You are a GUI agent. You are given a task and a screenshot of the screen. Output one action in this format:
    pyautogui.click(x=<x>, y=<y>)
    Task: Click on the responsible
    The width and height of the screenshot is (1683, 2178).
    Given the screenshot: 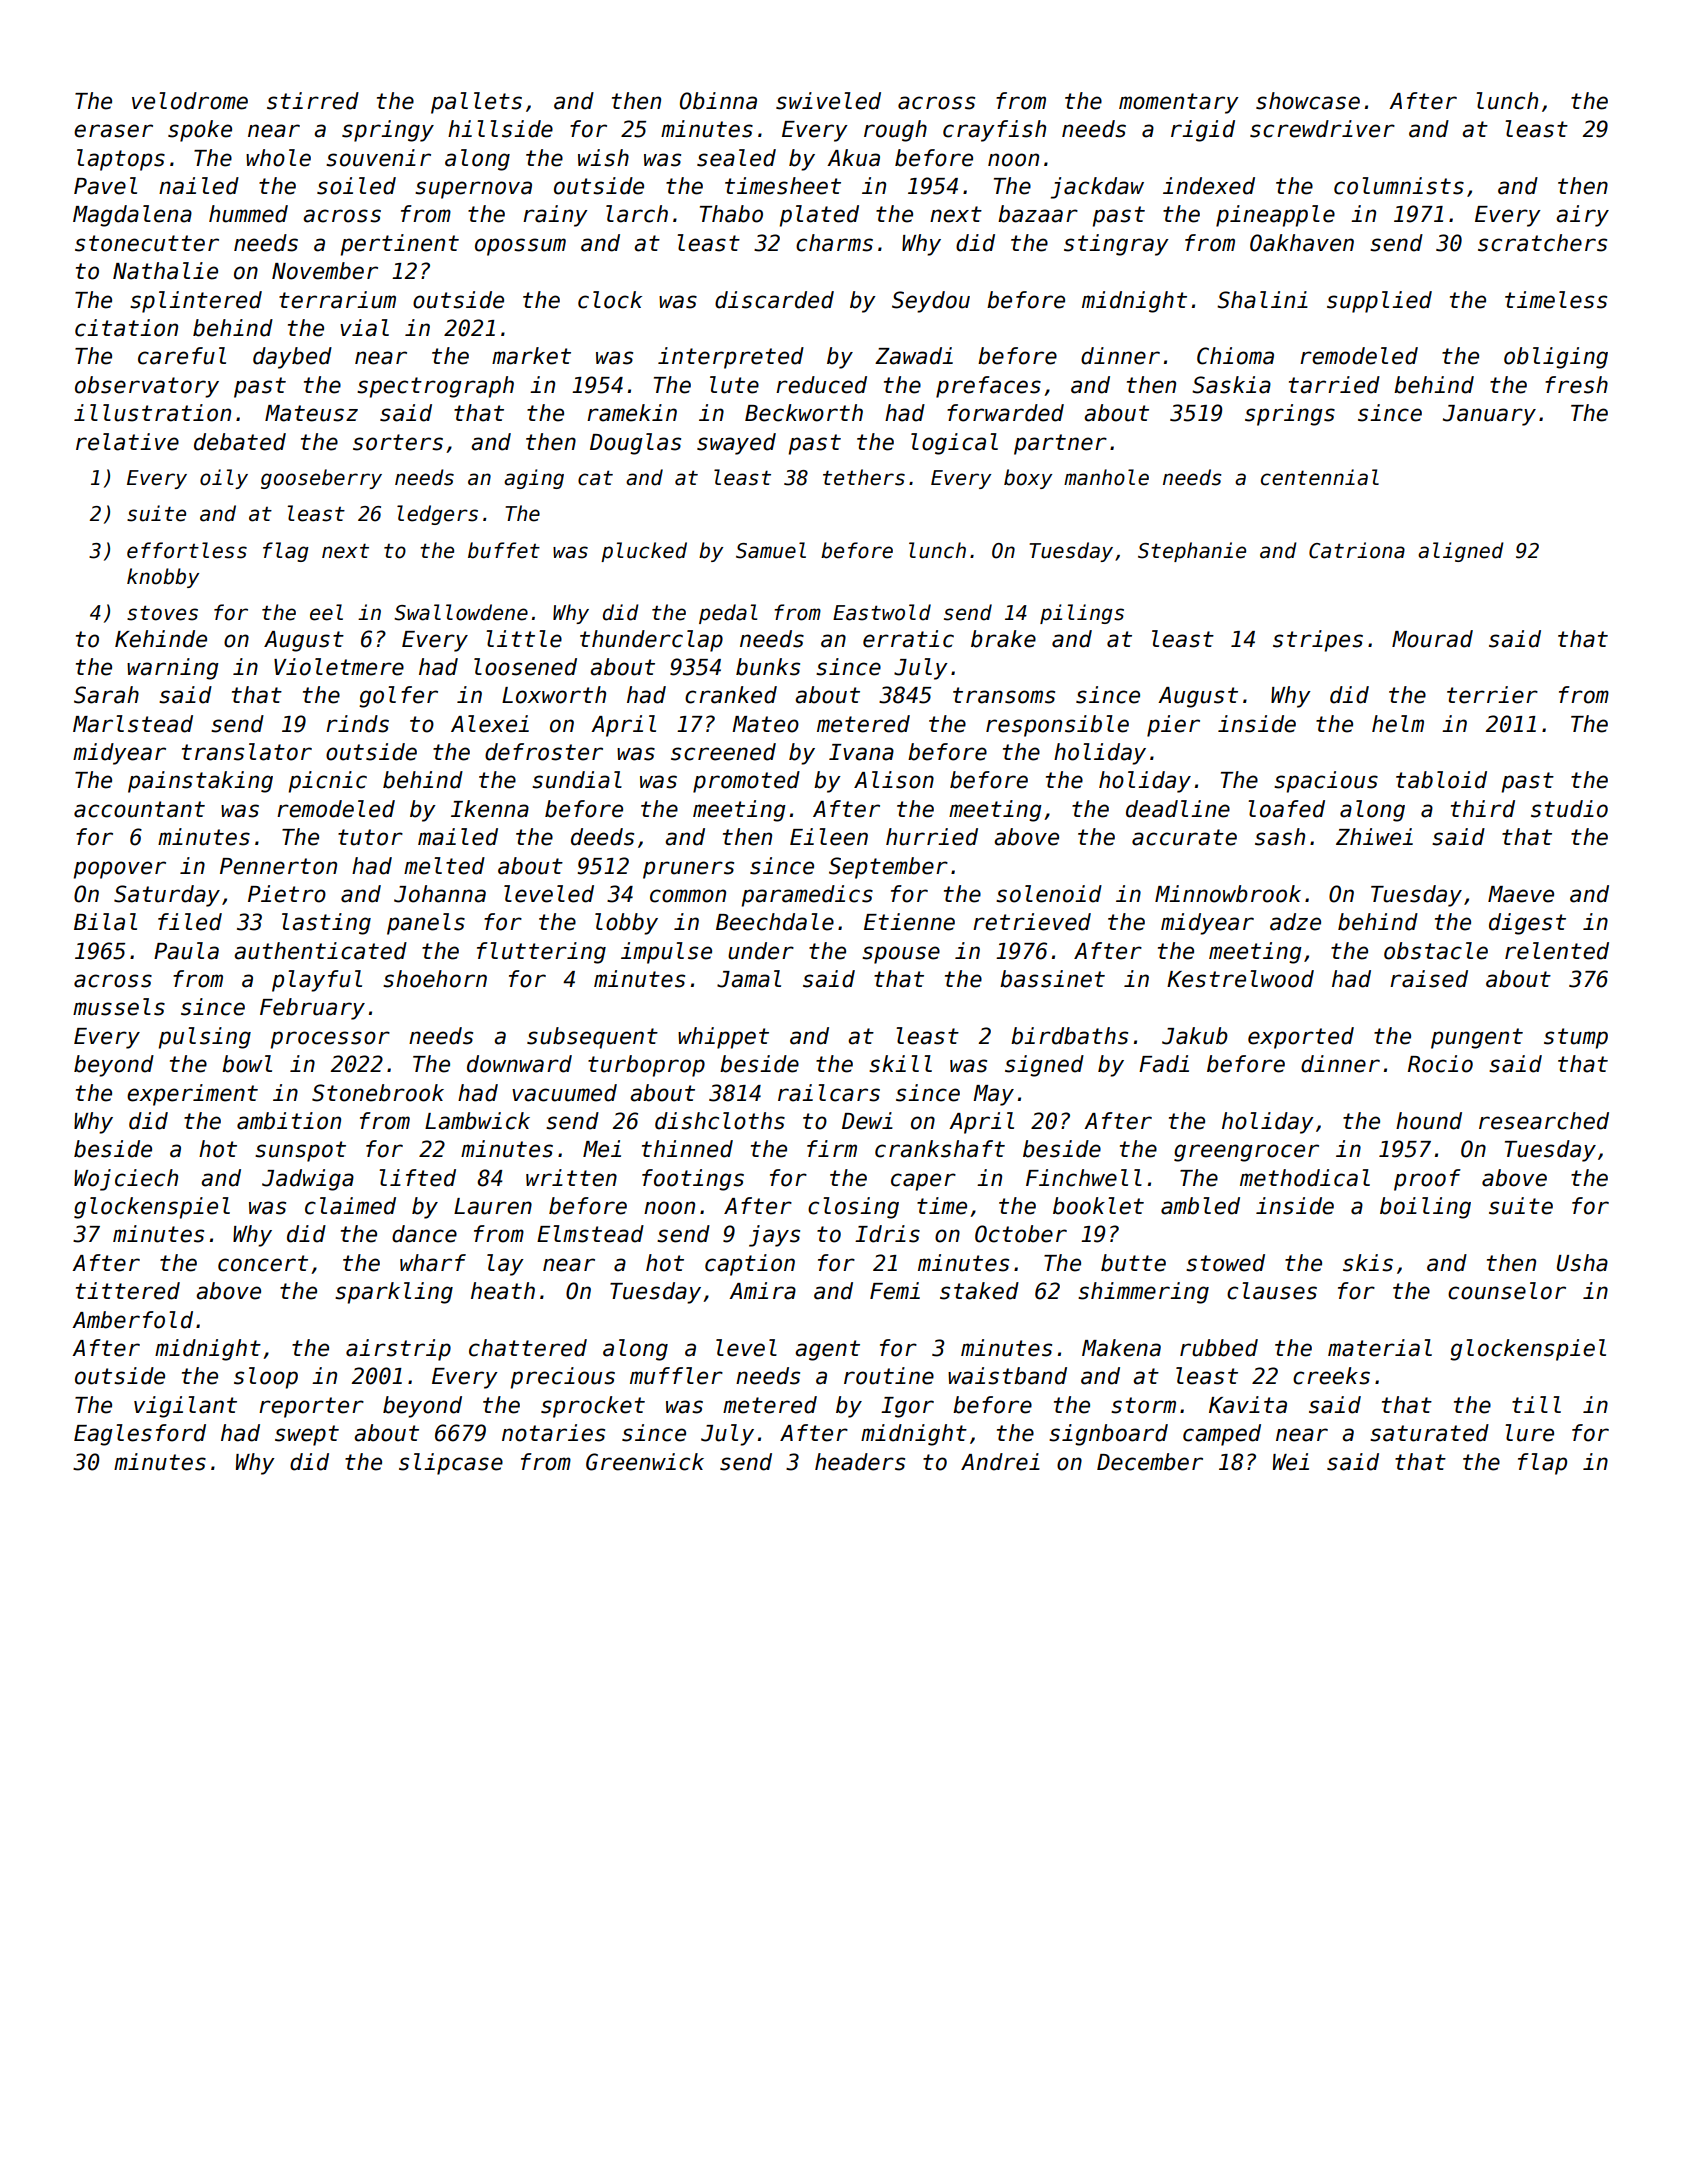 What is the action you would take?
    pyautogui.click(x=1057, y=726)
